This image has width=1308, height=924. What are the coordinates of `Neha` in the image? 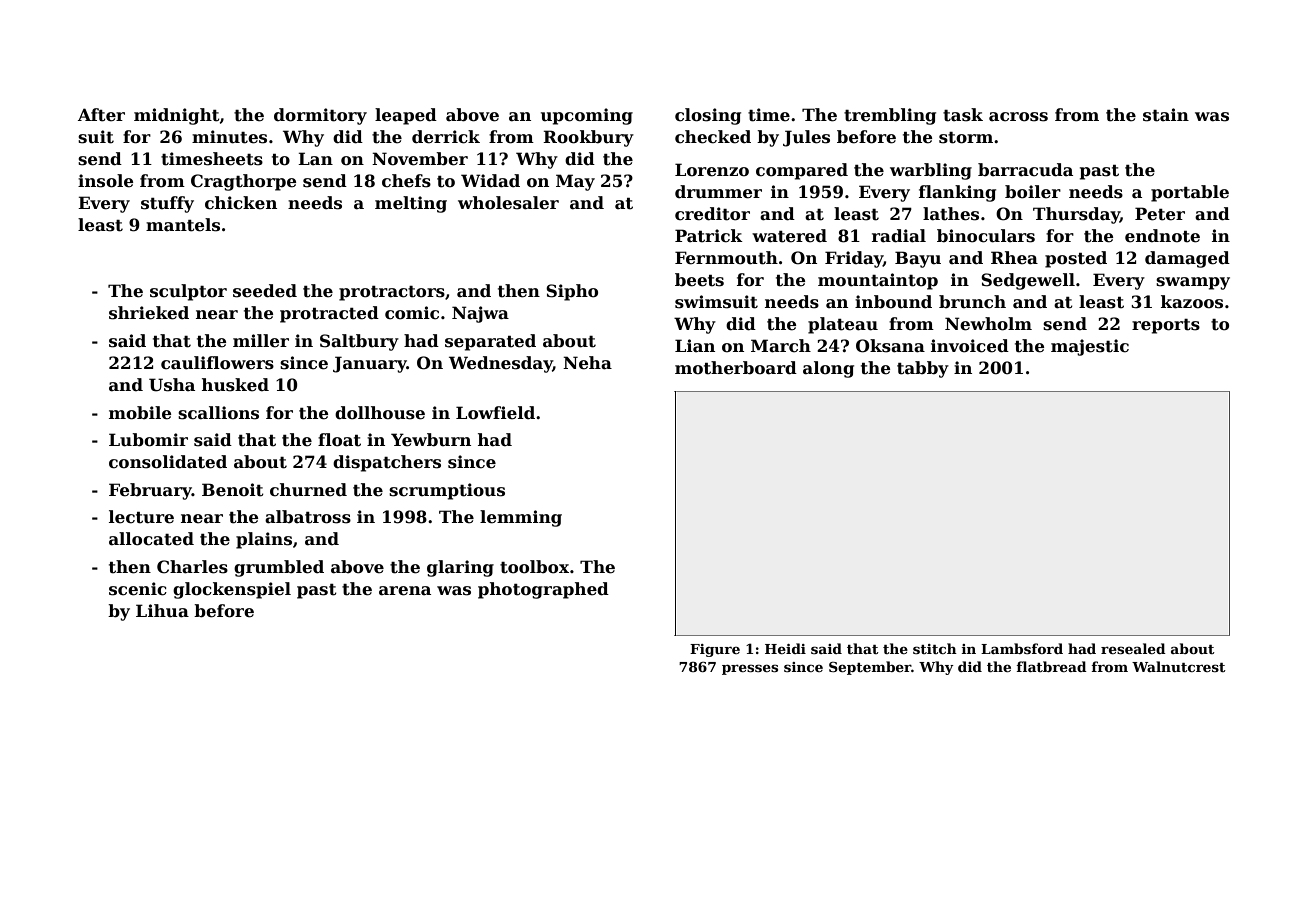 It's located at (587, 363).
